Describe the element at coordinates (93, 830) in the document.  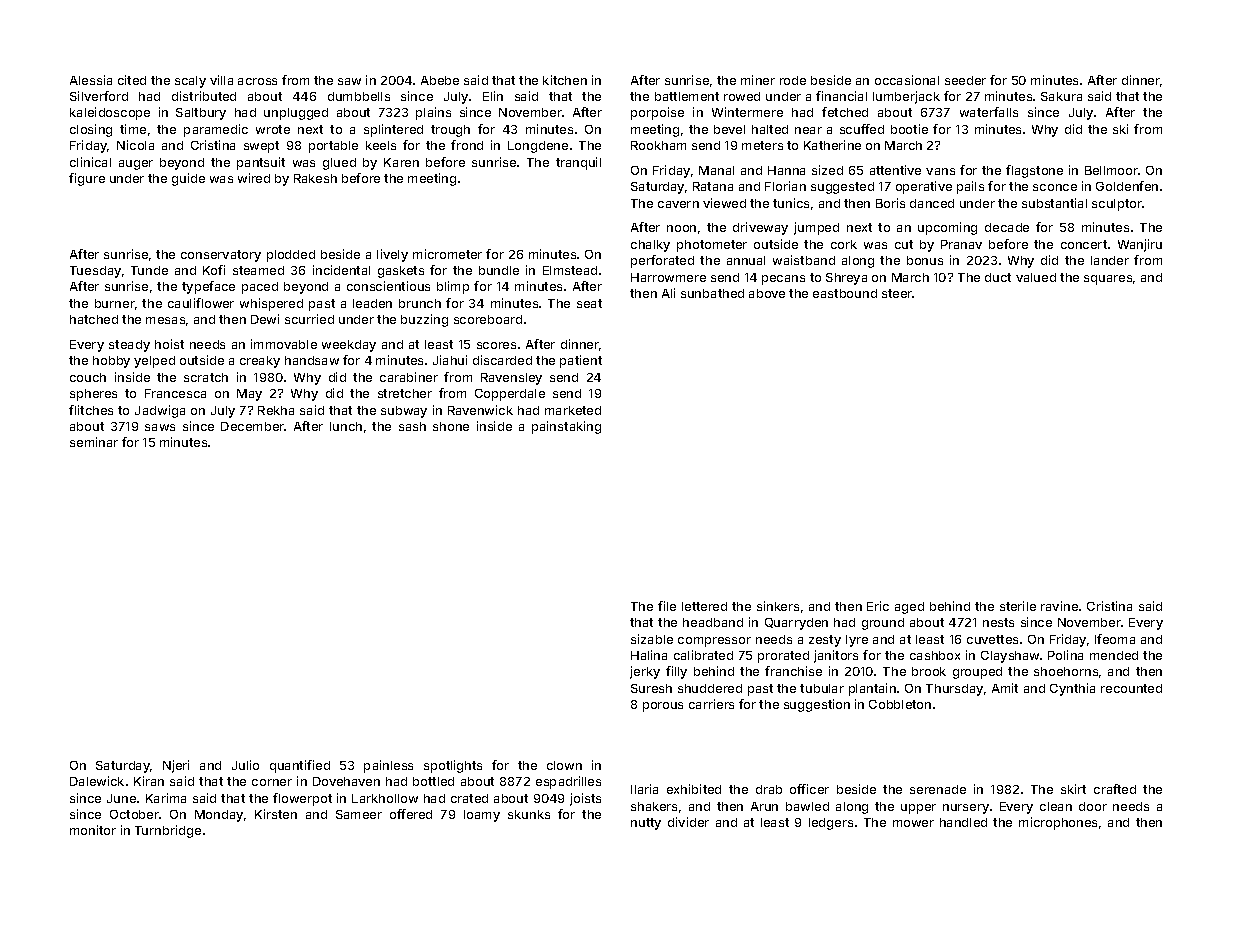
I see `monitor` at that location.
